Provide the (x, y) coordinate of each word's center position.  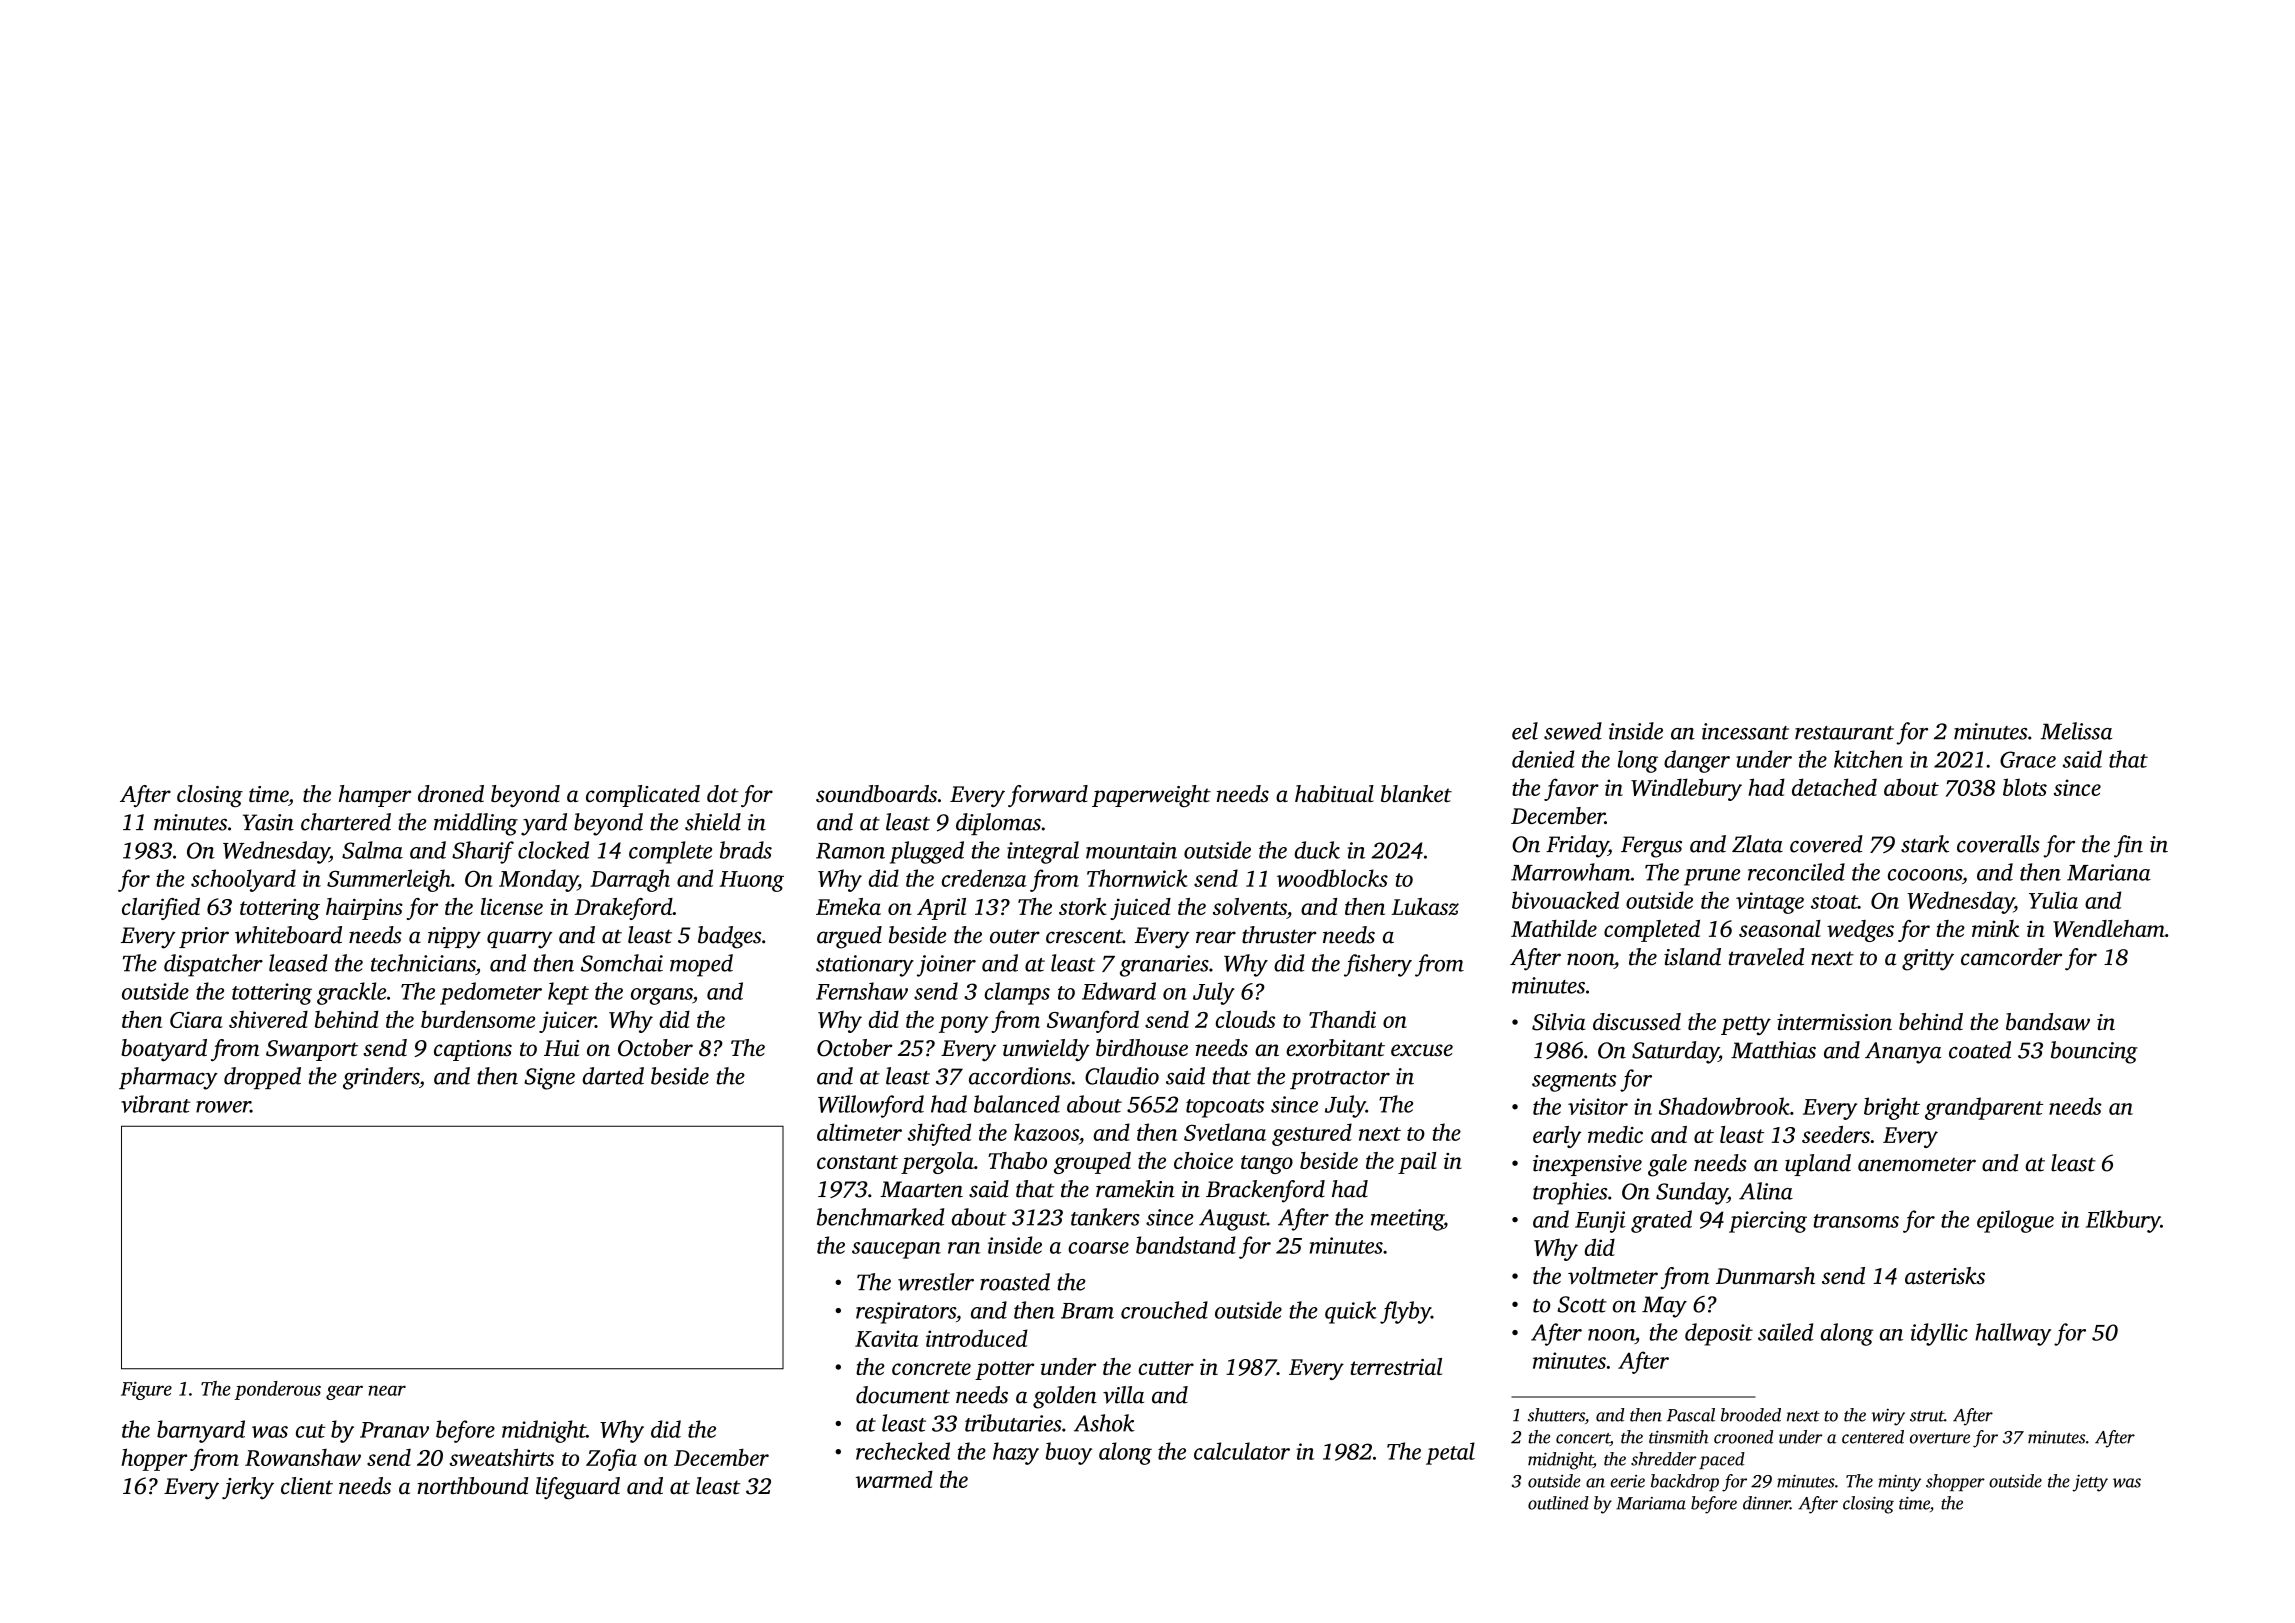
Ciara (196, 1019)
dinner (1766, 1503)
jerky (248, 1488)
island (1692, 957)
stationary (865, 966)
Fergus (1651, 847)
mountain (1131, 850)
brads (746, 850)
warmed (894, 1479)
